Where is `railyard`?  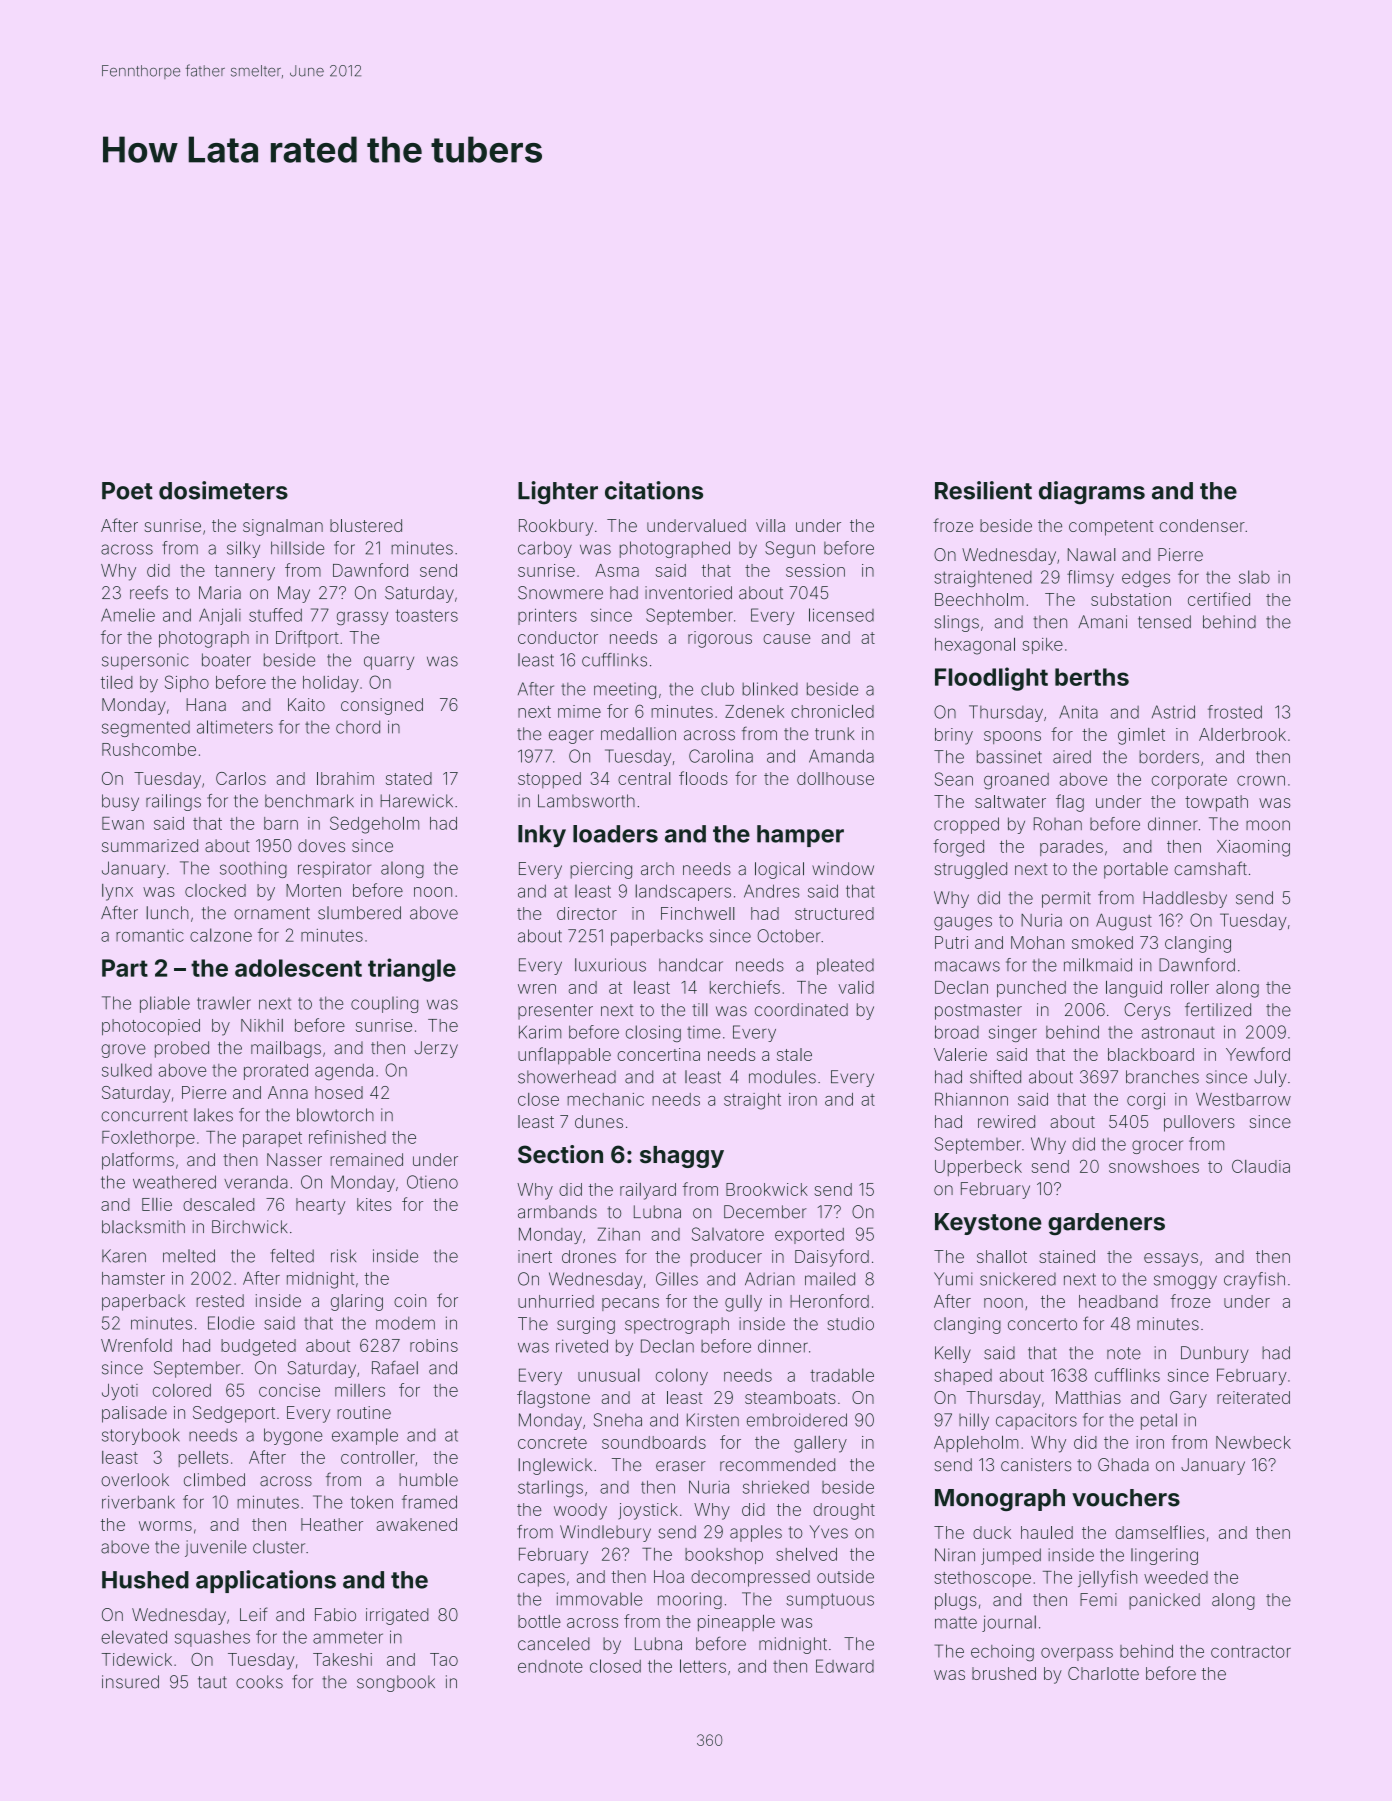 railyard is located at coordinates (648, 1191).
